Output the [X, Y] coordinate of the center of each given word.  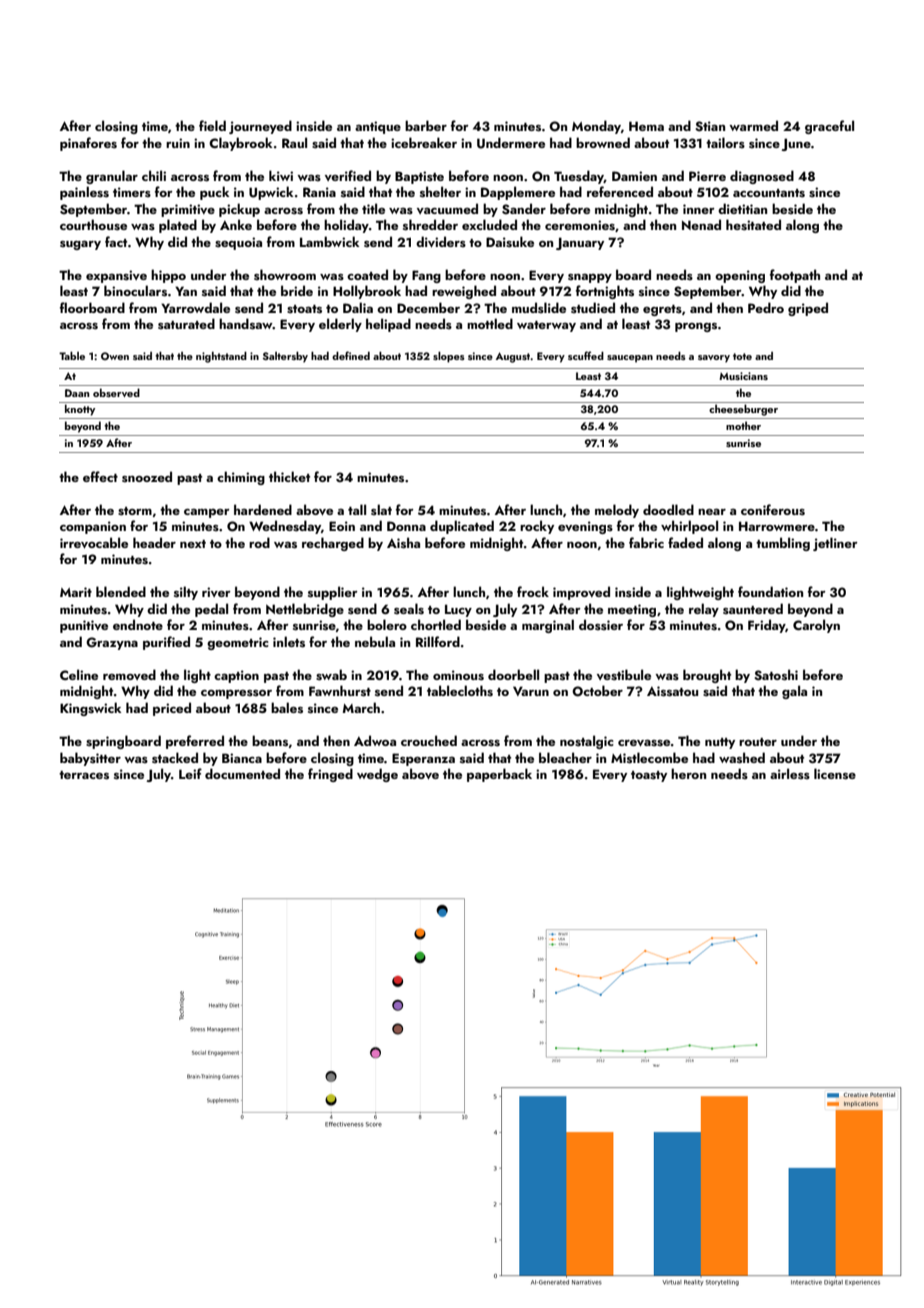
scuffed [586, 355]
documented [242, 773]
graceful [829, 127]
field [212, 125]
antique [378, 127]
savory [714, 359]
